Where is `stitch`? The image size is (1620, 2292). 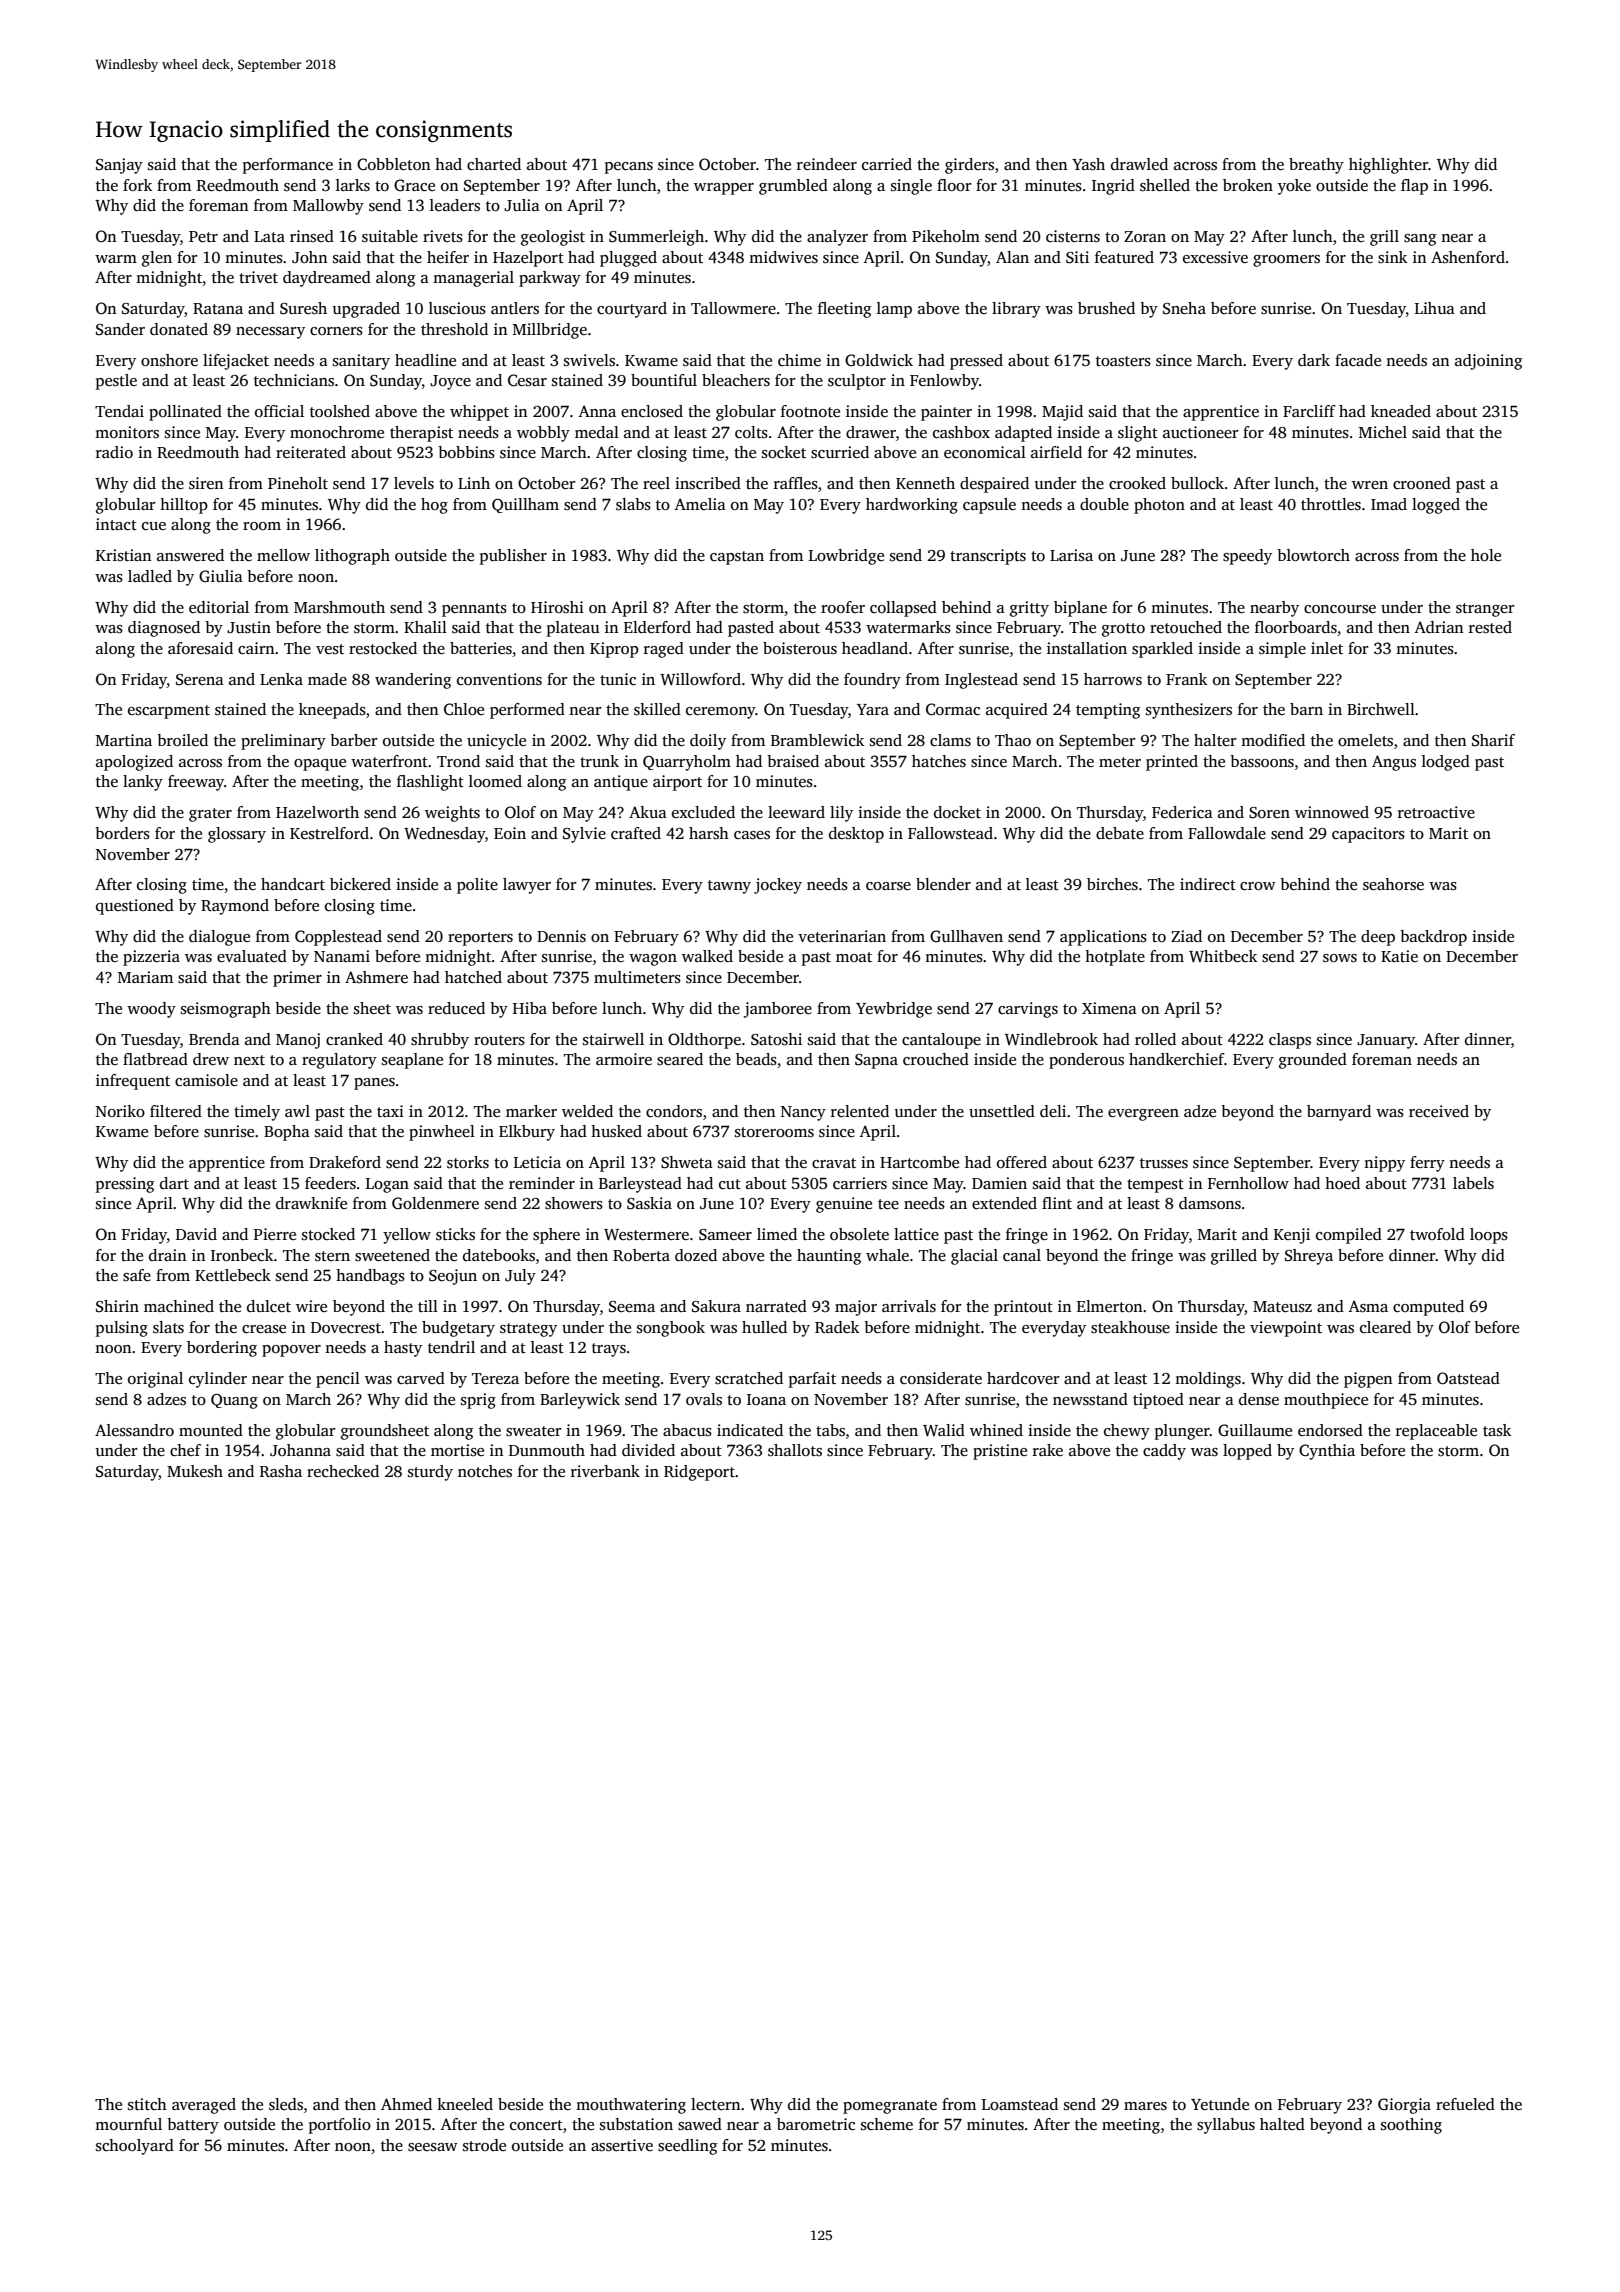 stitch is located at coordinates (147, 2104).
